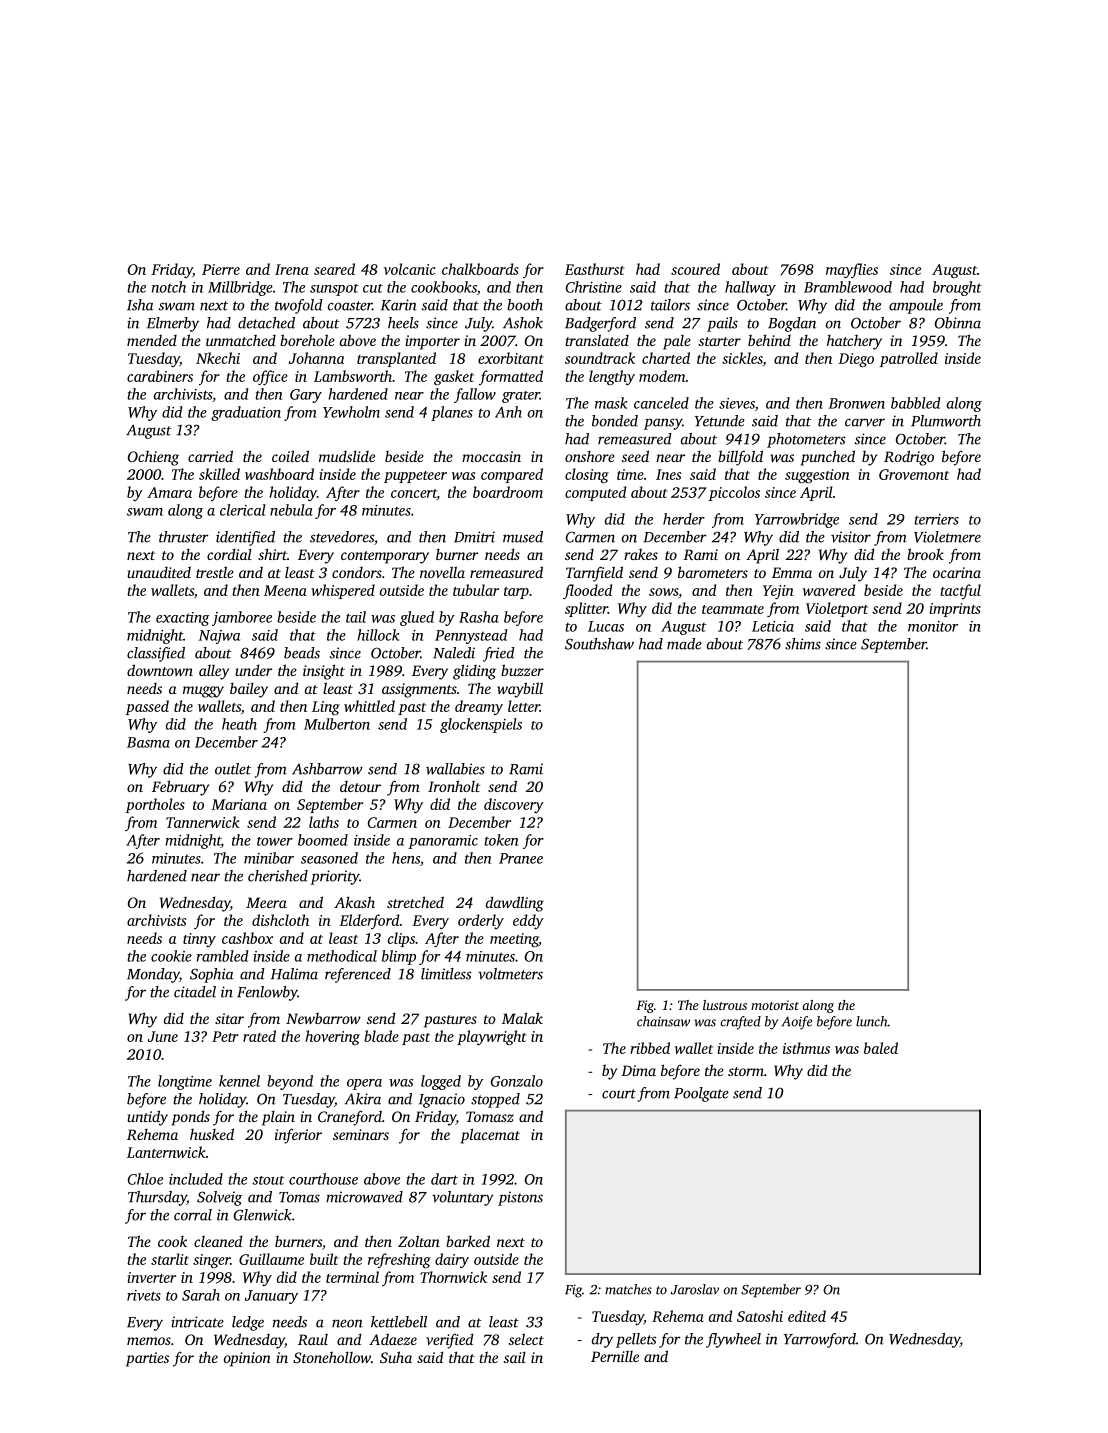 This image has height=1433, width=1108. What do you see at coordinates (160, 376) in the image?
I see `carabiners` at bounding box center [160, 376].
